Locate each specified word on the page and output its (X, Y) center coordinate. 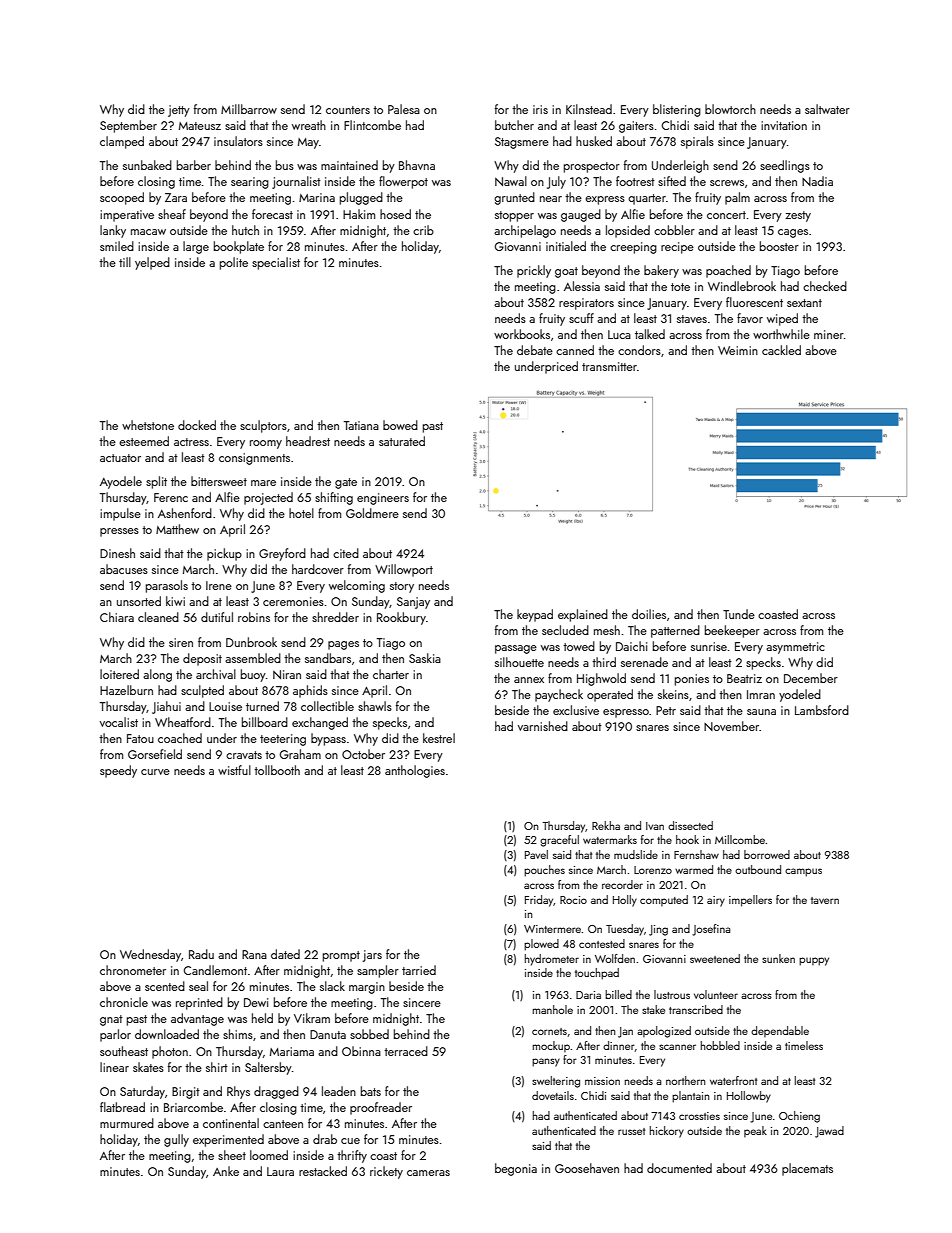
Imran (761, 694)
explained (583, 615)
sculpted (202, 691)
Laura (280, 1171)
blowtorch (730, 109)
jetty (179, 111)
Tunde (739, 614)
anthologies (415, 771)
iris (540, 109)
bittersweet (219, 481)
